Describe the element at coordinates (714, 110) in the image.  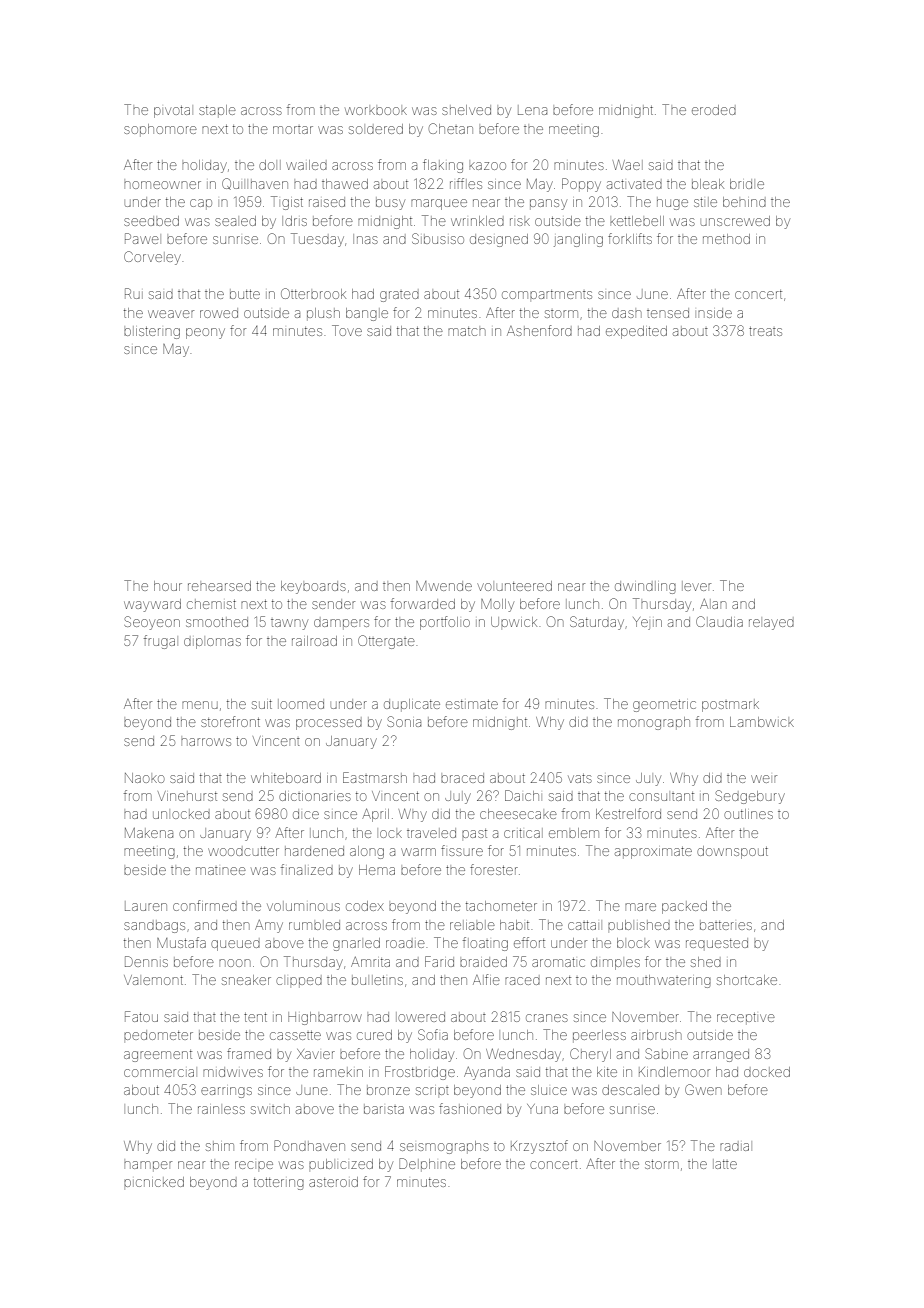
I see `eroded` at that location.
